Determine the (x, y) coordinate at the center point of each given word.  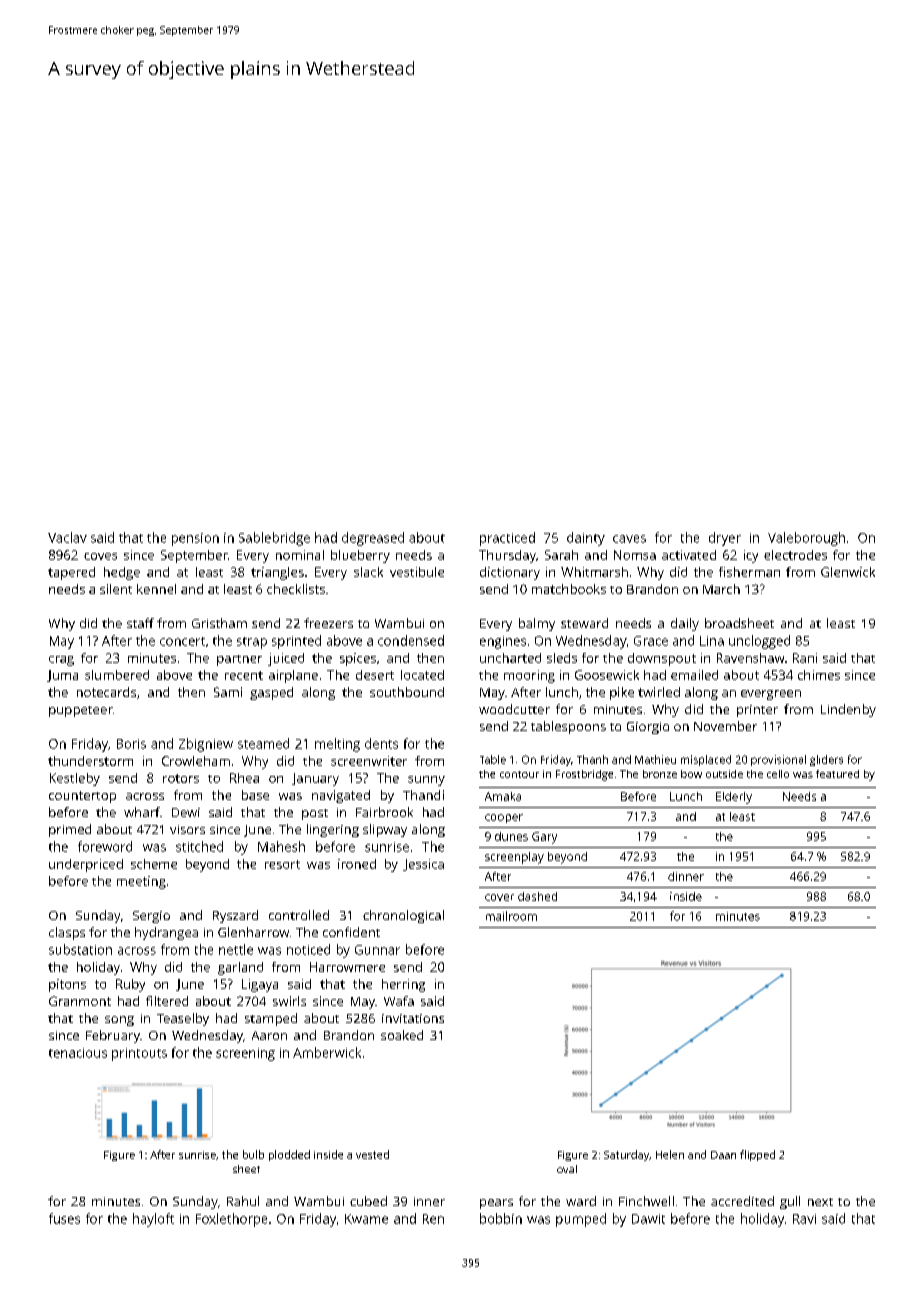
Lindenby (848, 710)
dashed (537, 896)
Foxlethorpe (231, 1220)
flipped (757, 1155)
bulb (253, 1154)
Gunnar (377, 950)
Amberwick (327, 1052)
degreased (373, 539)
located (422, 675)
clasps (67, 933)
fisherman (749, 572)
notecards (106, 692)
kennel (156, 589)
